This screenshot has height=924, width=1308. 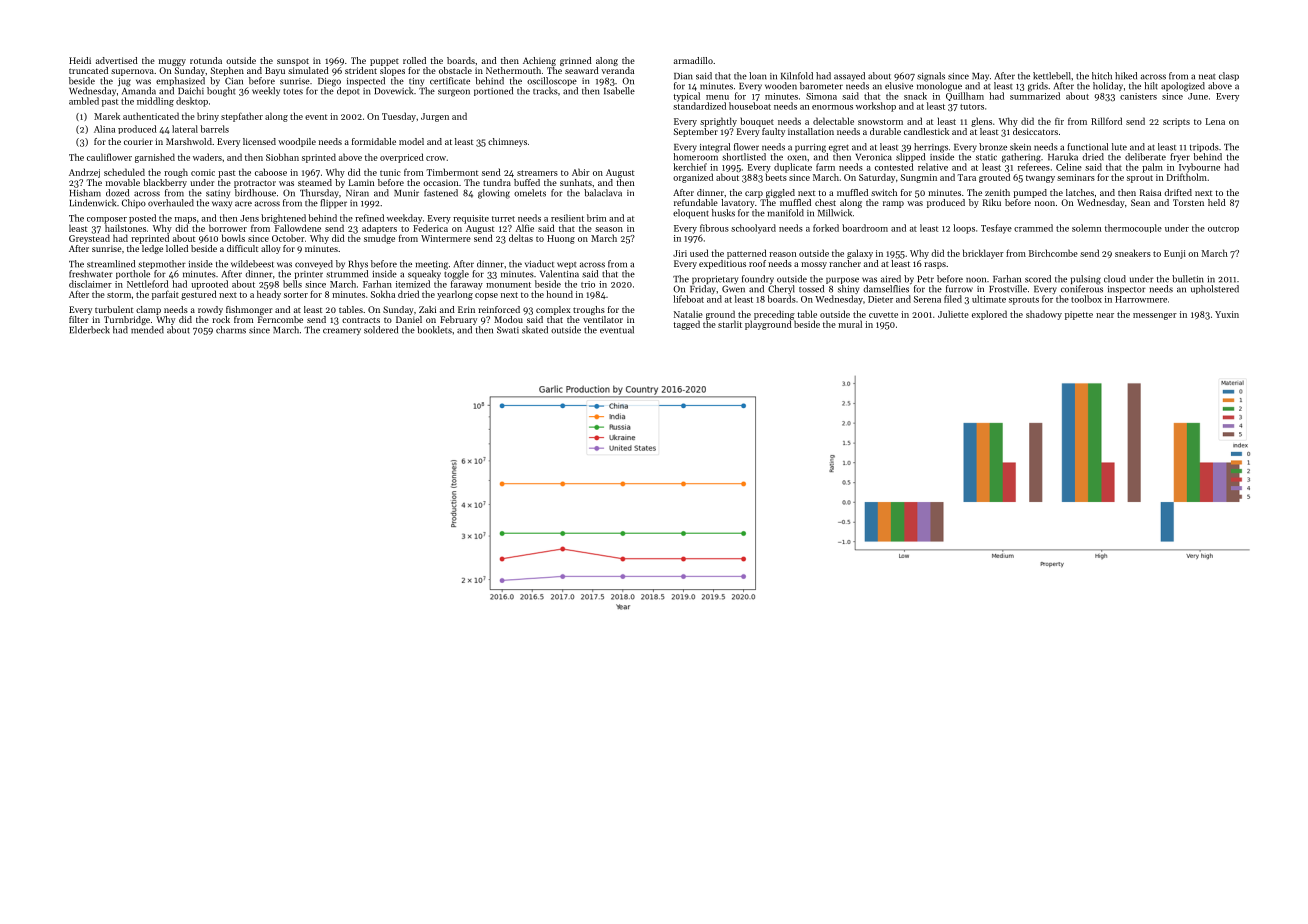 What do you see at coordinates (1187, 177) in the screenshot?
I see `Driftholm` at bounding box center [1187, 177].
